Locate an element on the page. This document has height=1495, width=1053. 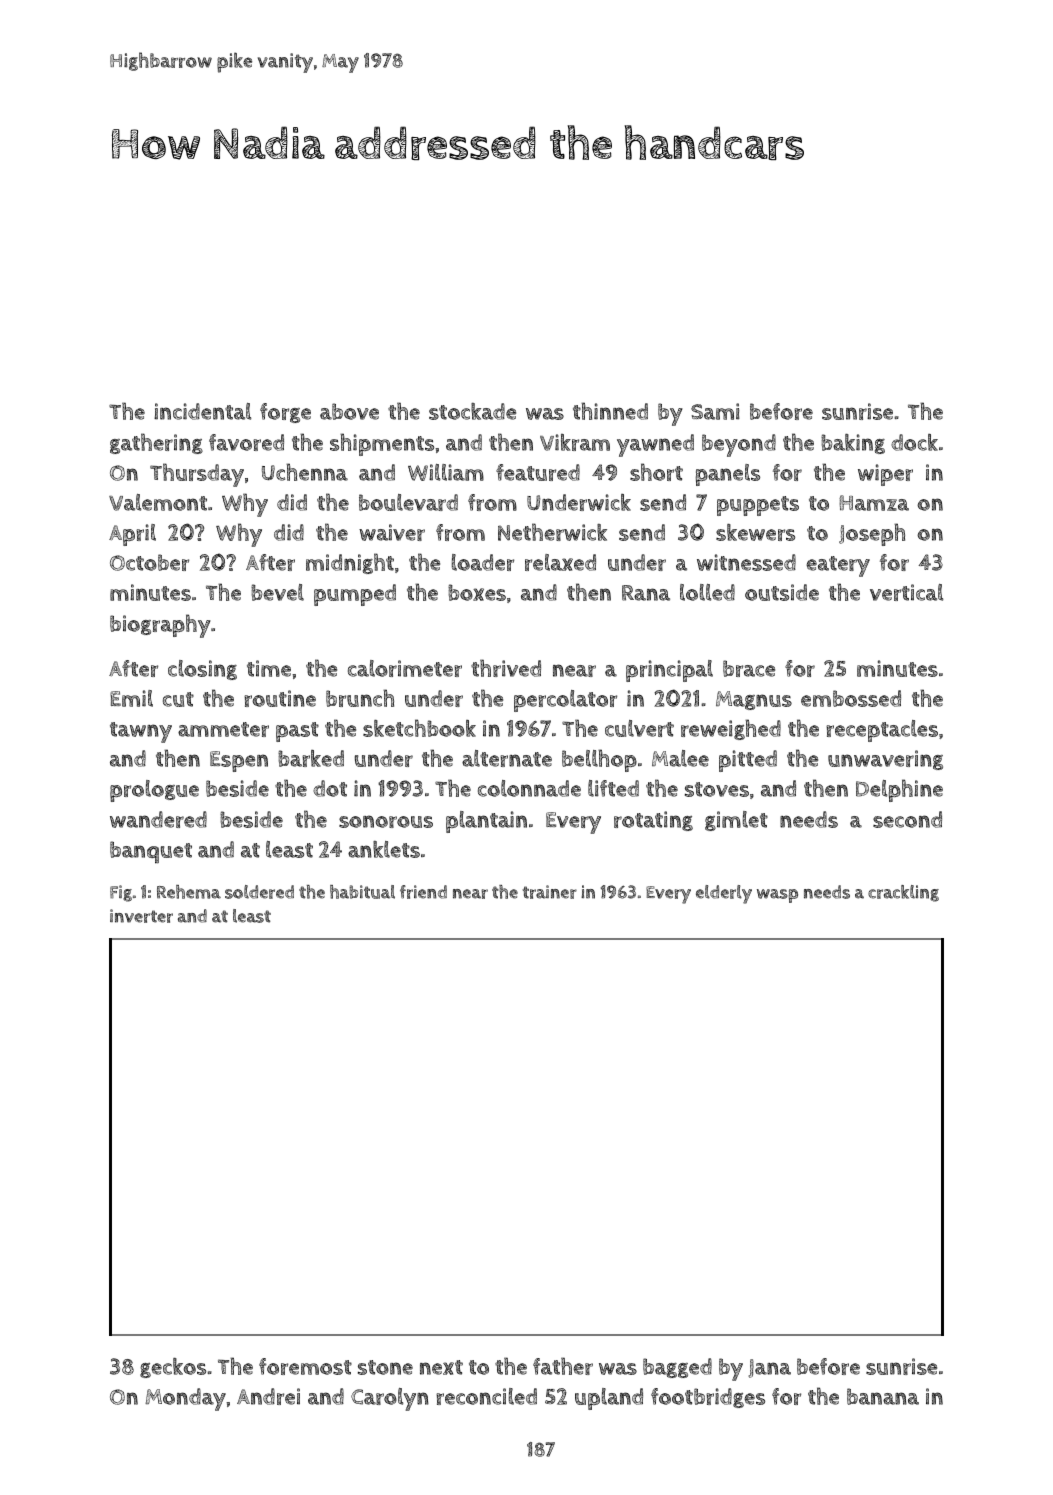
pumped is located at coordinates (355, 595).
